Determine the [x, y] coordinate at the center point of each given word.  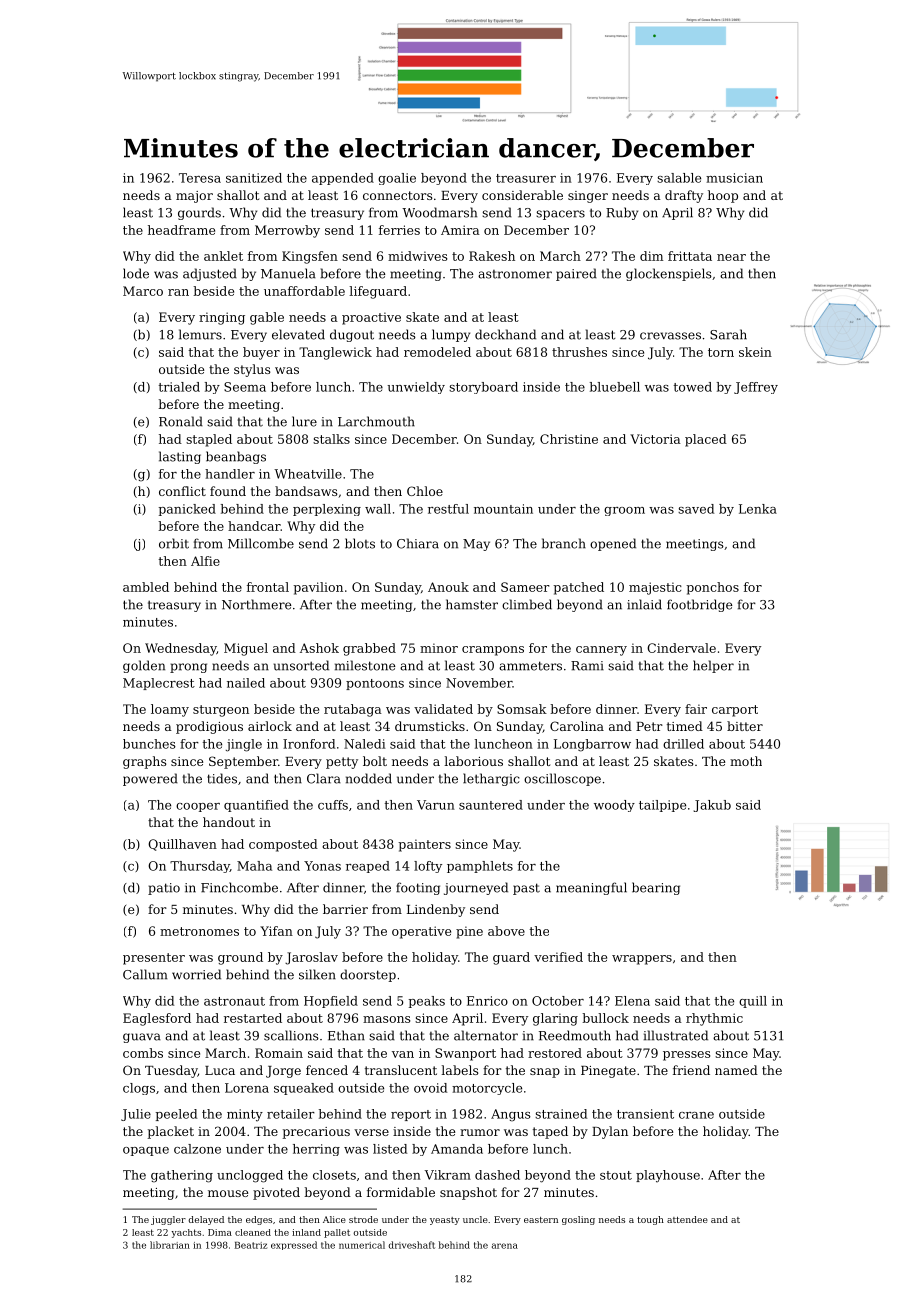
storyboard [483, 388]
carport [735, 711]
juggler [168, 1220]
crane [696, 1115]
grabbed [369, 649]
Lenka [758, 509]
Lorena [247, 1088]
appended [343, 179]
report [411, 1115]
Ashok [319, 648]
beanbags [236, 457]
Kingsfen [310, 257]
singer [588, 197]
